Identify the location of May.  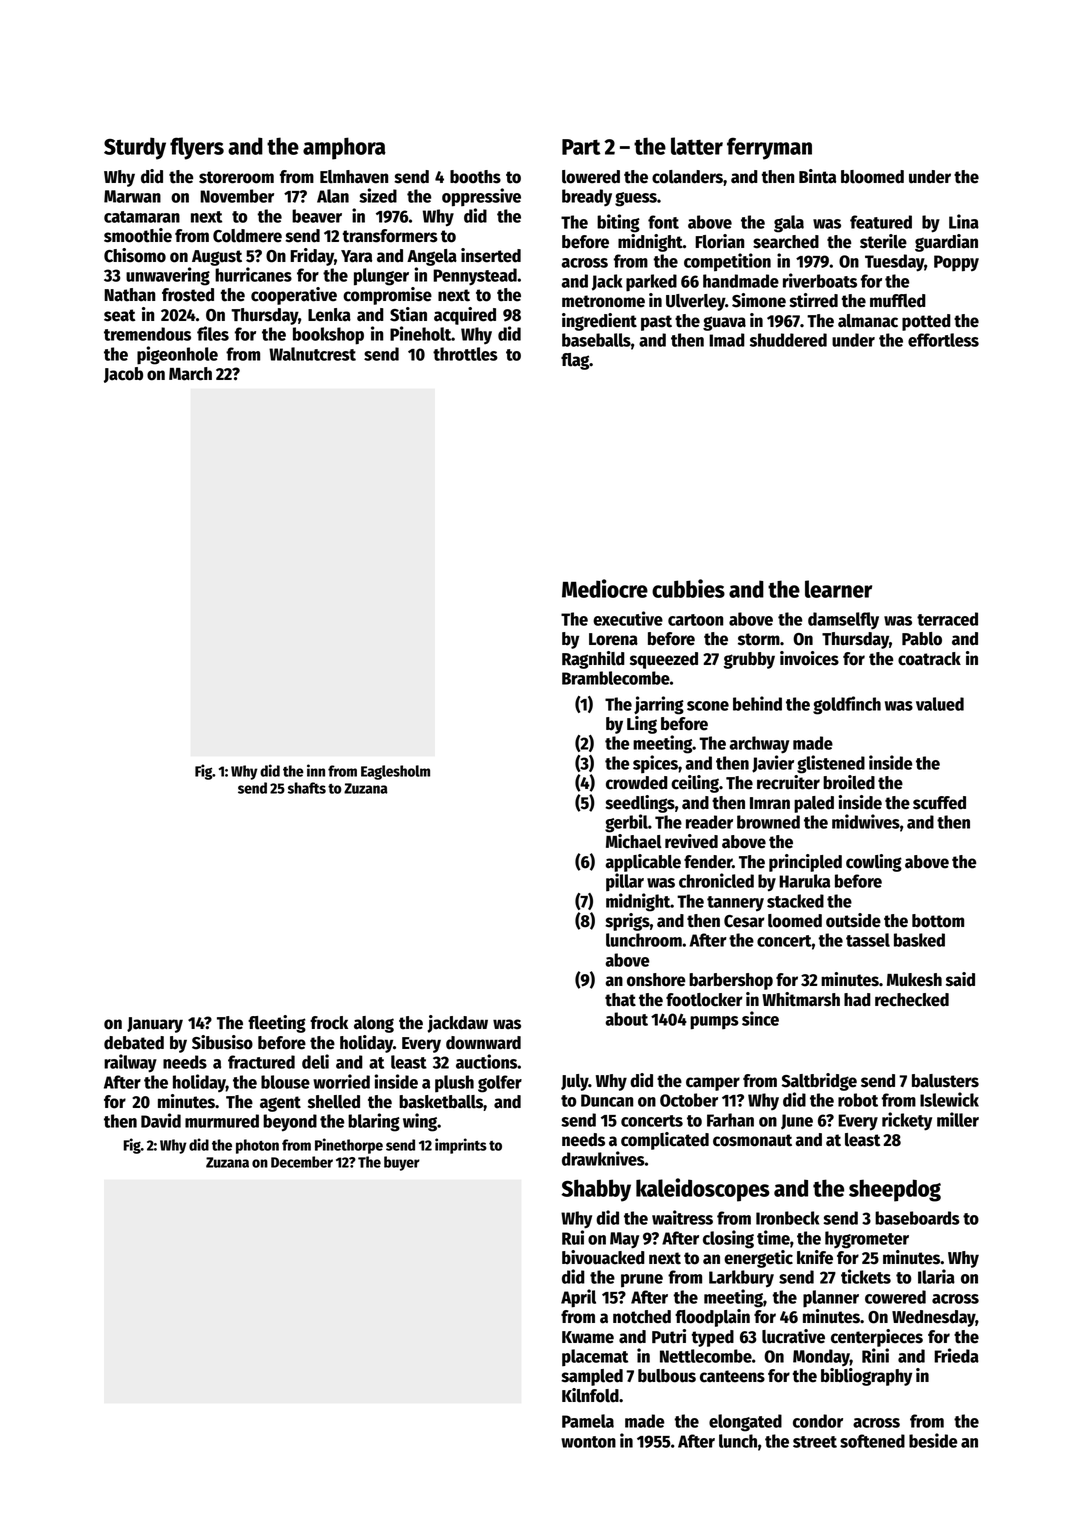
(624, 1240).
